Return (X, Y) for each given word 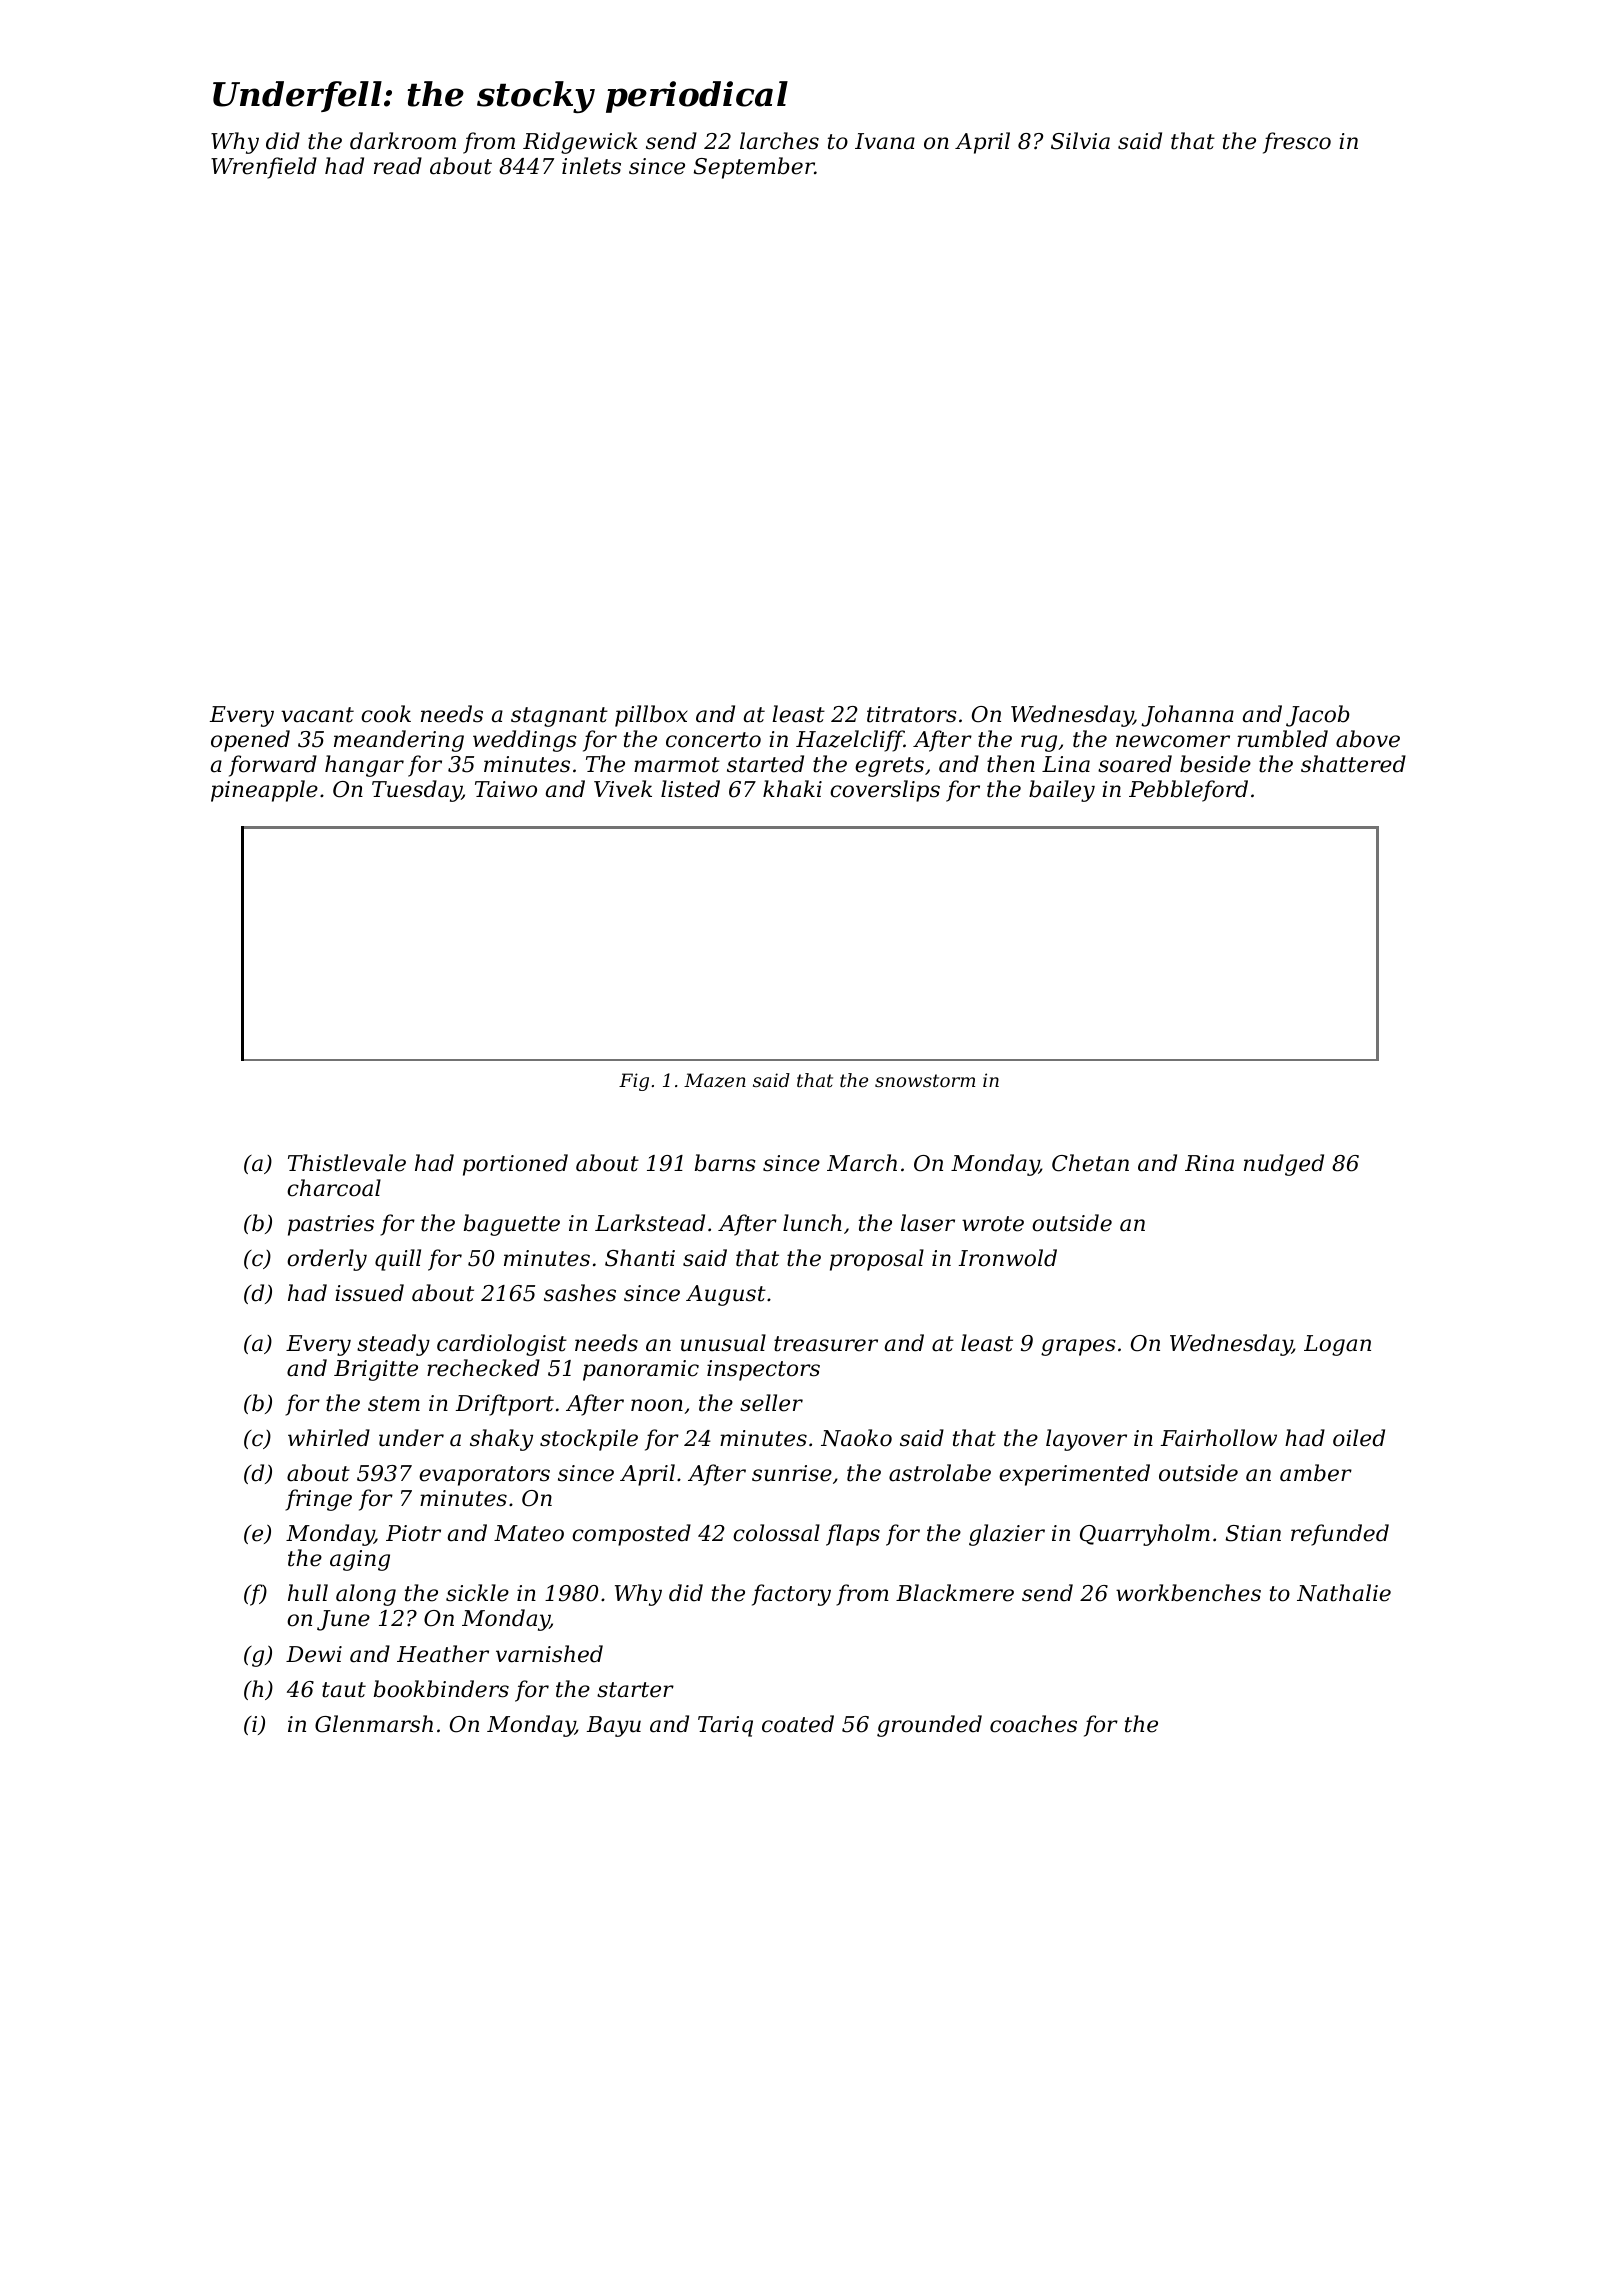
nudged (1284, 1165)
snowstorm (925, 1080)
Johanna (1187, 716)
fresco (1297, 143)
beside (1215, 764)
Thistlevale (347, 1163)
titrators (912, 714)
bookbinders (441, 1689)
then (1011, 764)
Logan (1337, 1345)
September (754, 168)
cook (386, 714)
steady (393, 1345)
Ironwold (1008, 1258)
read (398, 166)
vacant (317, 715)
